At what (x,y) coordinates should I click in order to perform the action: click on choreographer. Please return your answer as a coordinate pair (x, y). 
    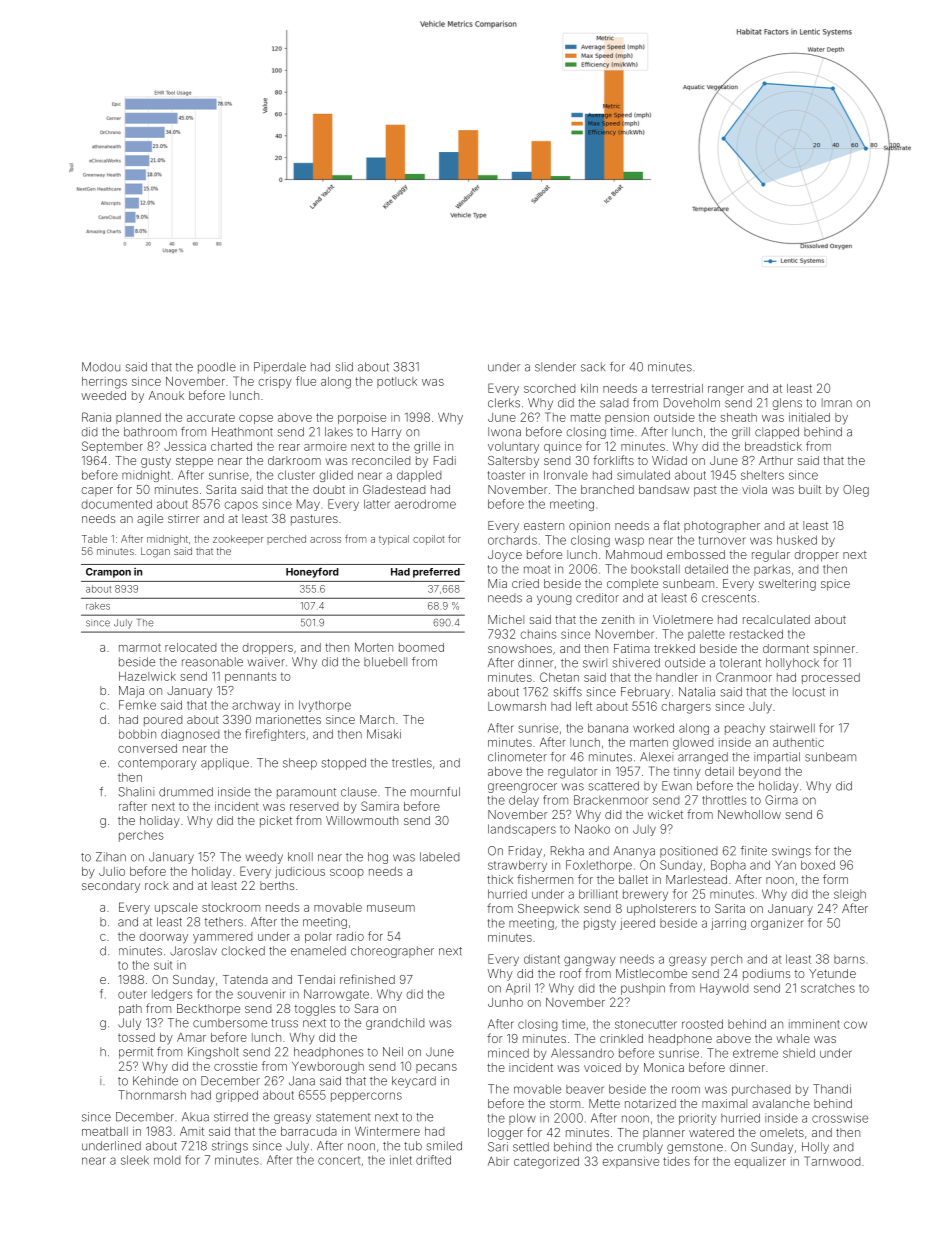
    Looking at the image, I should click on (392, 952).
